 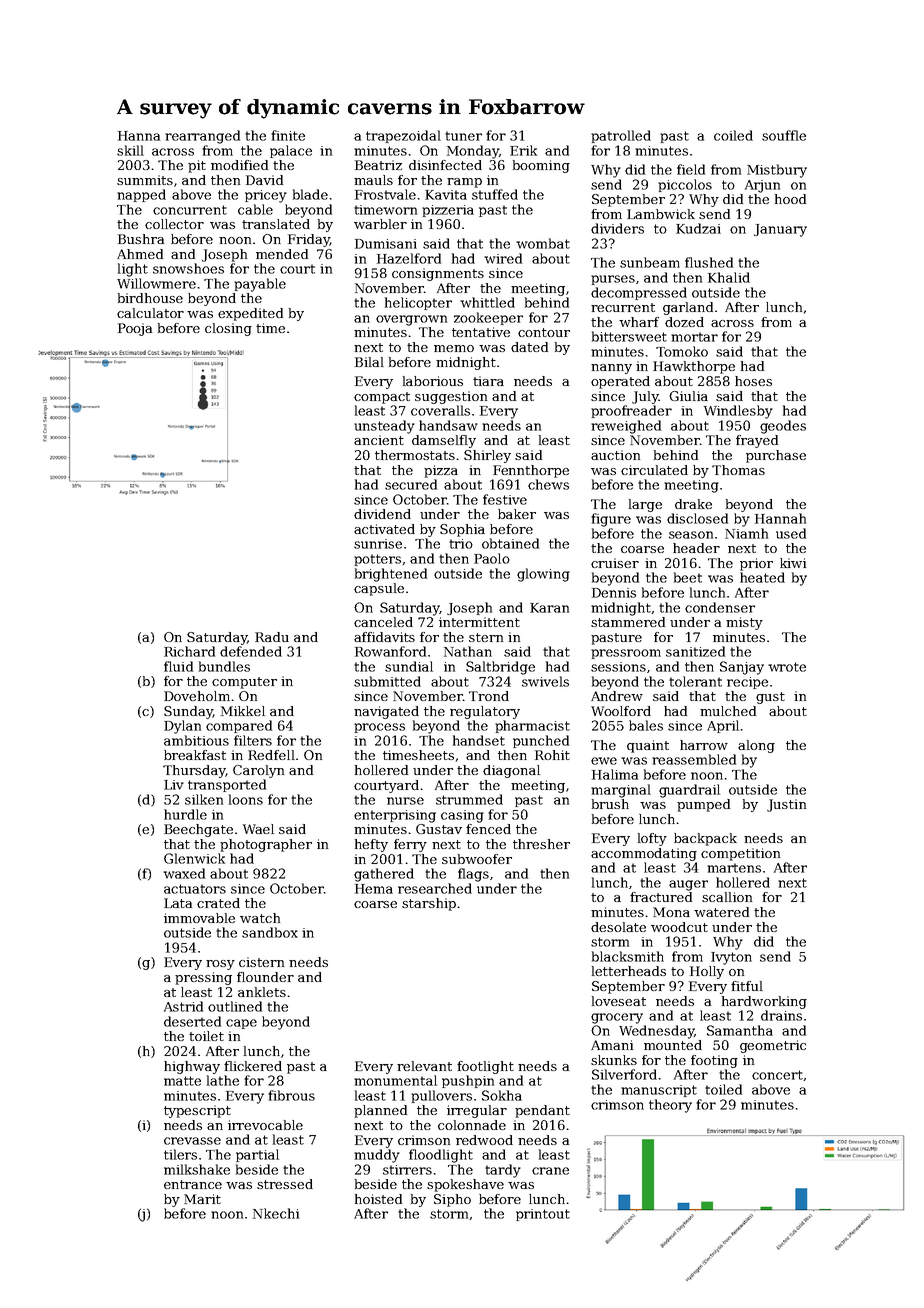 What do you see at coordinates (272, 637) in the screenshot?
I see `Radu` at bounding box center [272, 637].
